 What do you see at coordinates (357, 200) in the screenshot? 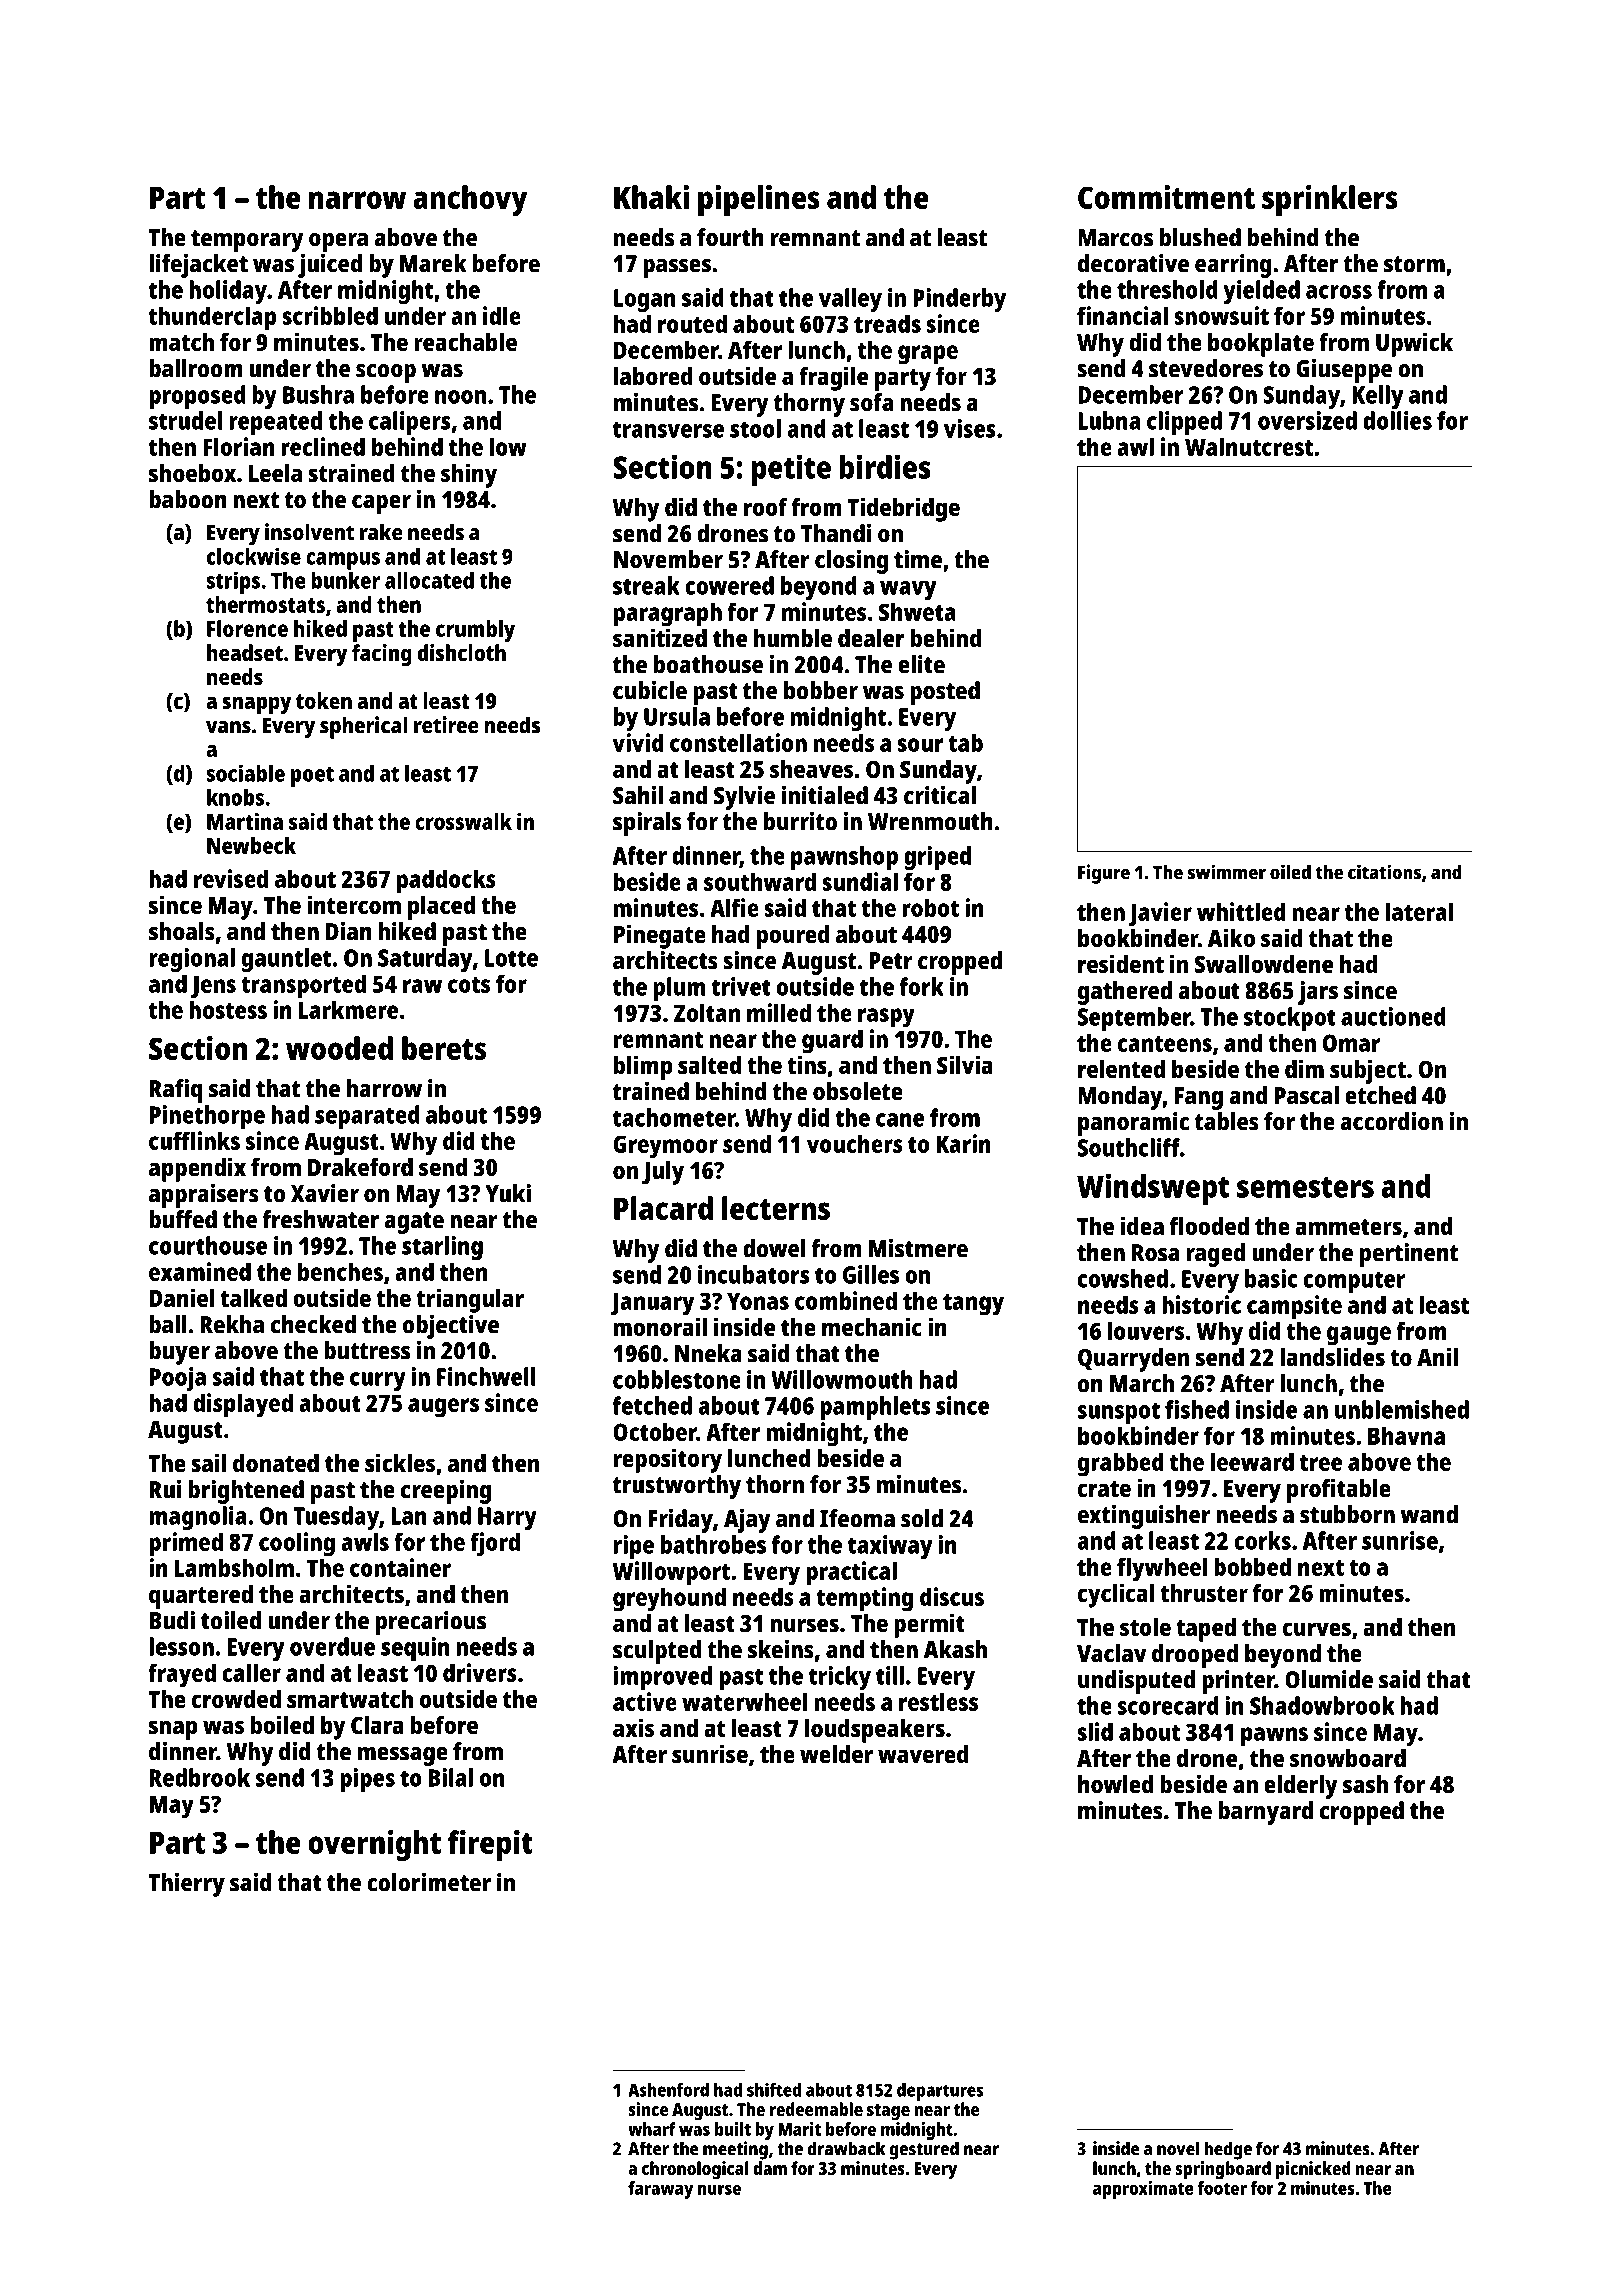
I see `narrow` at bounding box center [357, 200].
